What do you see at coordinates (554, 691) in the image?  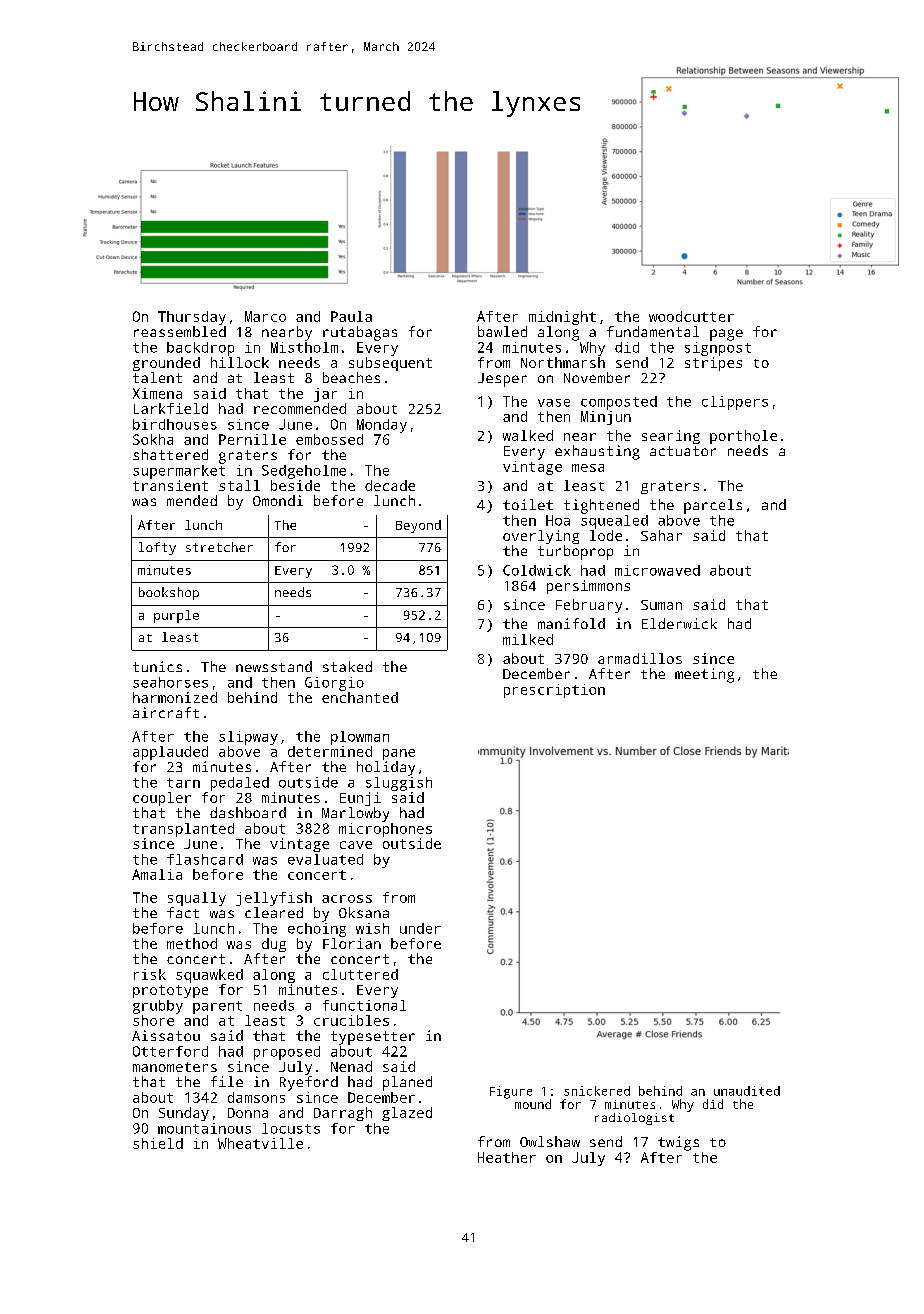 I see `prescription` at bounding box center [554, 691].
